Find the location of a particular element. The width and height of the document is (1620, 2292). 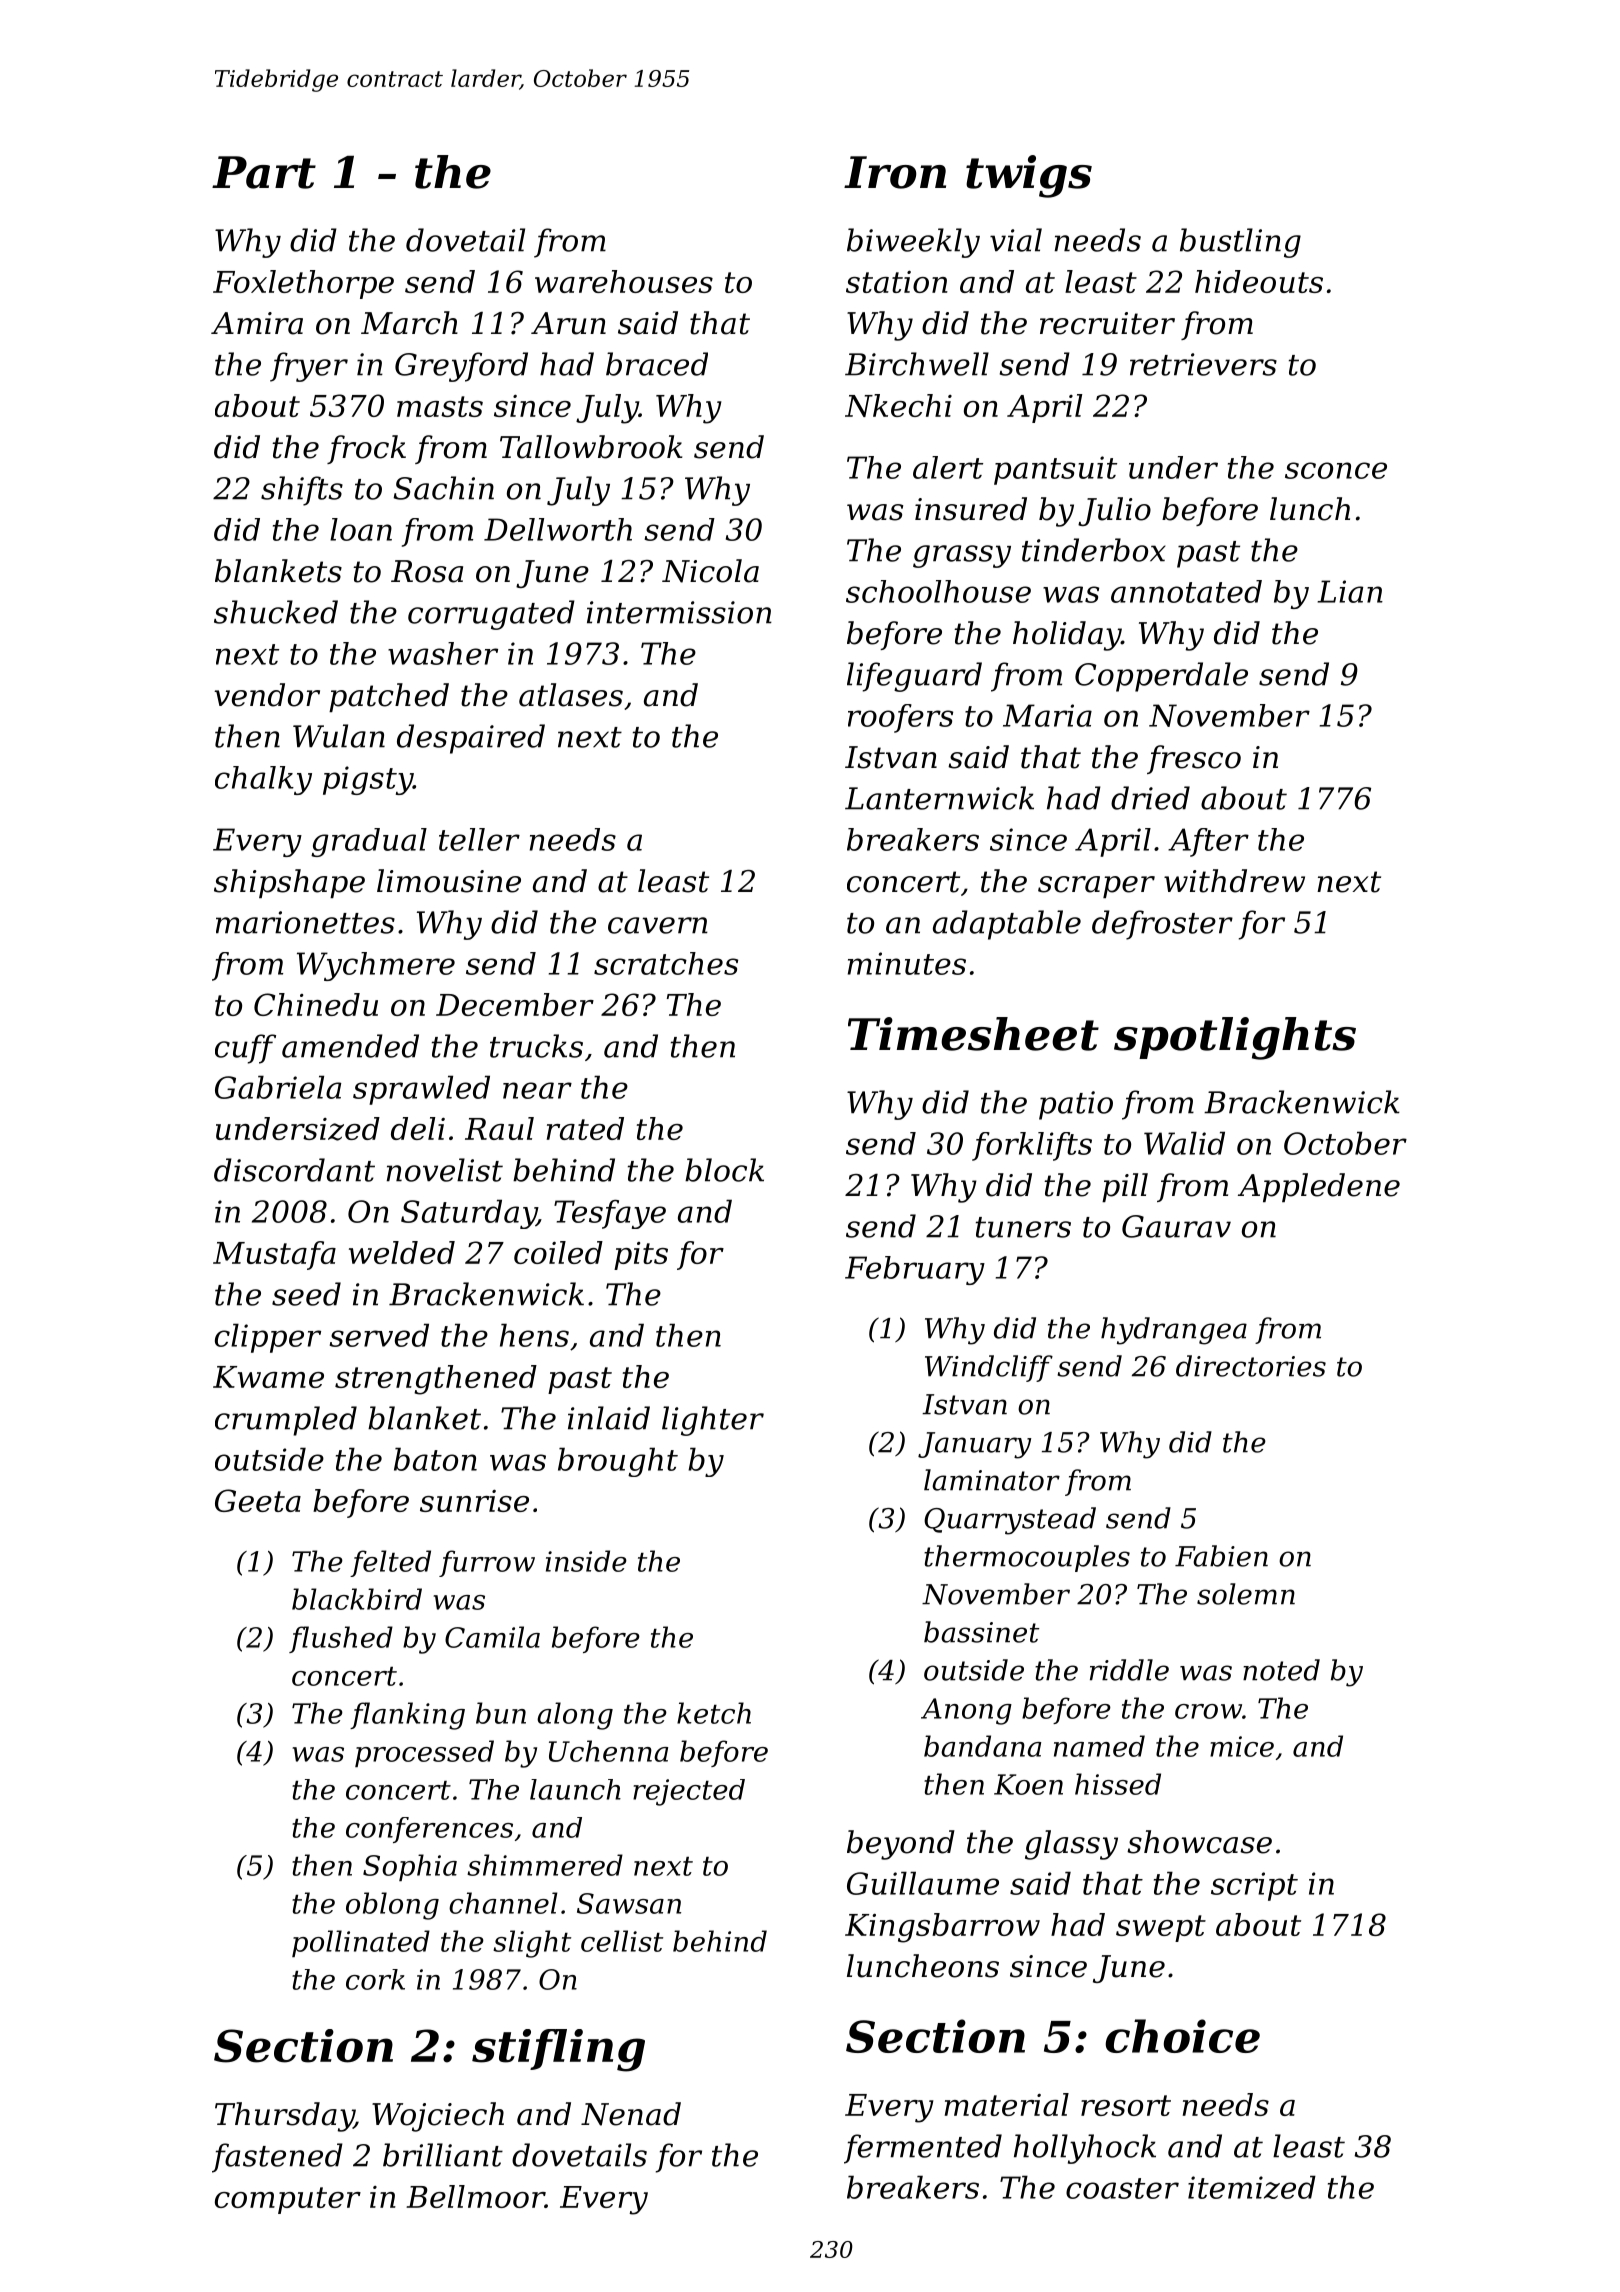

warehouses is located at coordinates (624, 281).
